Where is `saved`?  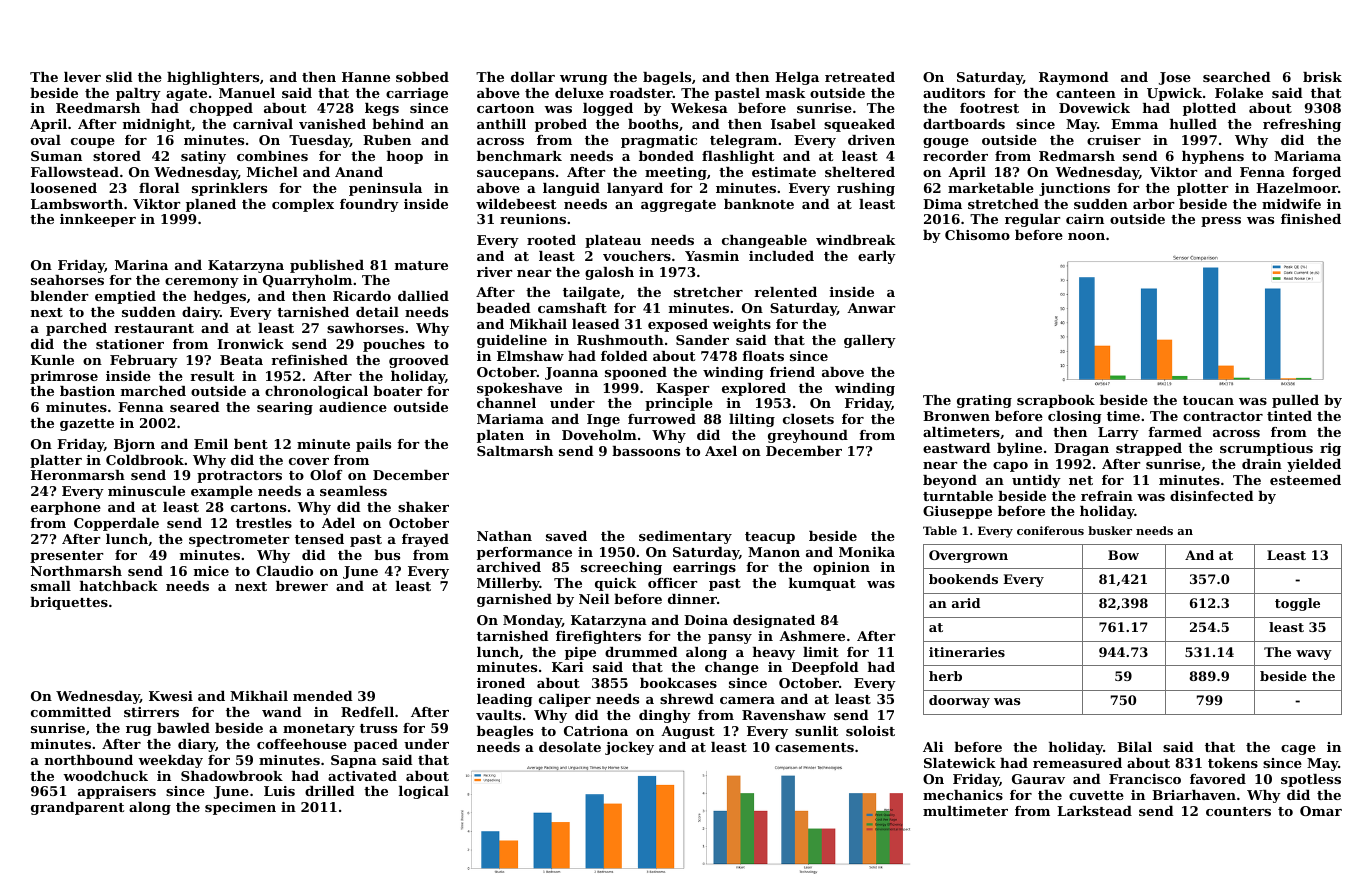 saved is located at coordinates (566, 536).
